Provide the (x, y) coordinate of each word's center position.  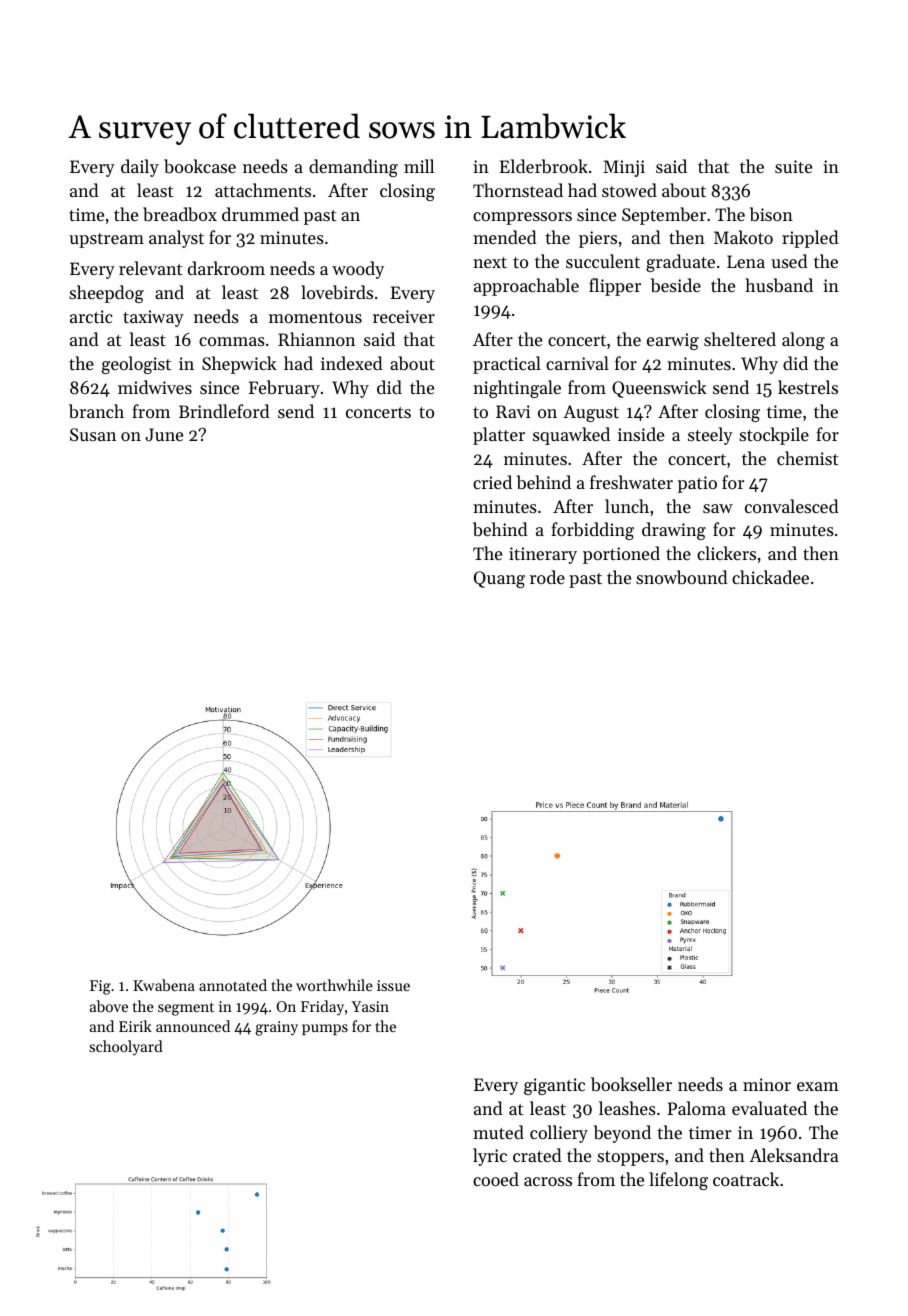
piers (598, 239)
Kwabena (164, 985)
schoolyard (126, 1048)
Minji (624, 168)
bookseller (631, 1084)
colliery (559, 1134)
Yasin (370, 1006)
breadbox (180, 214)
